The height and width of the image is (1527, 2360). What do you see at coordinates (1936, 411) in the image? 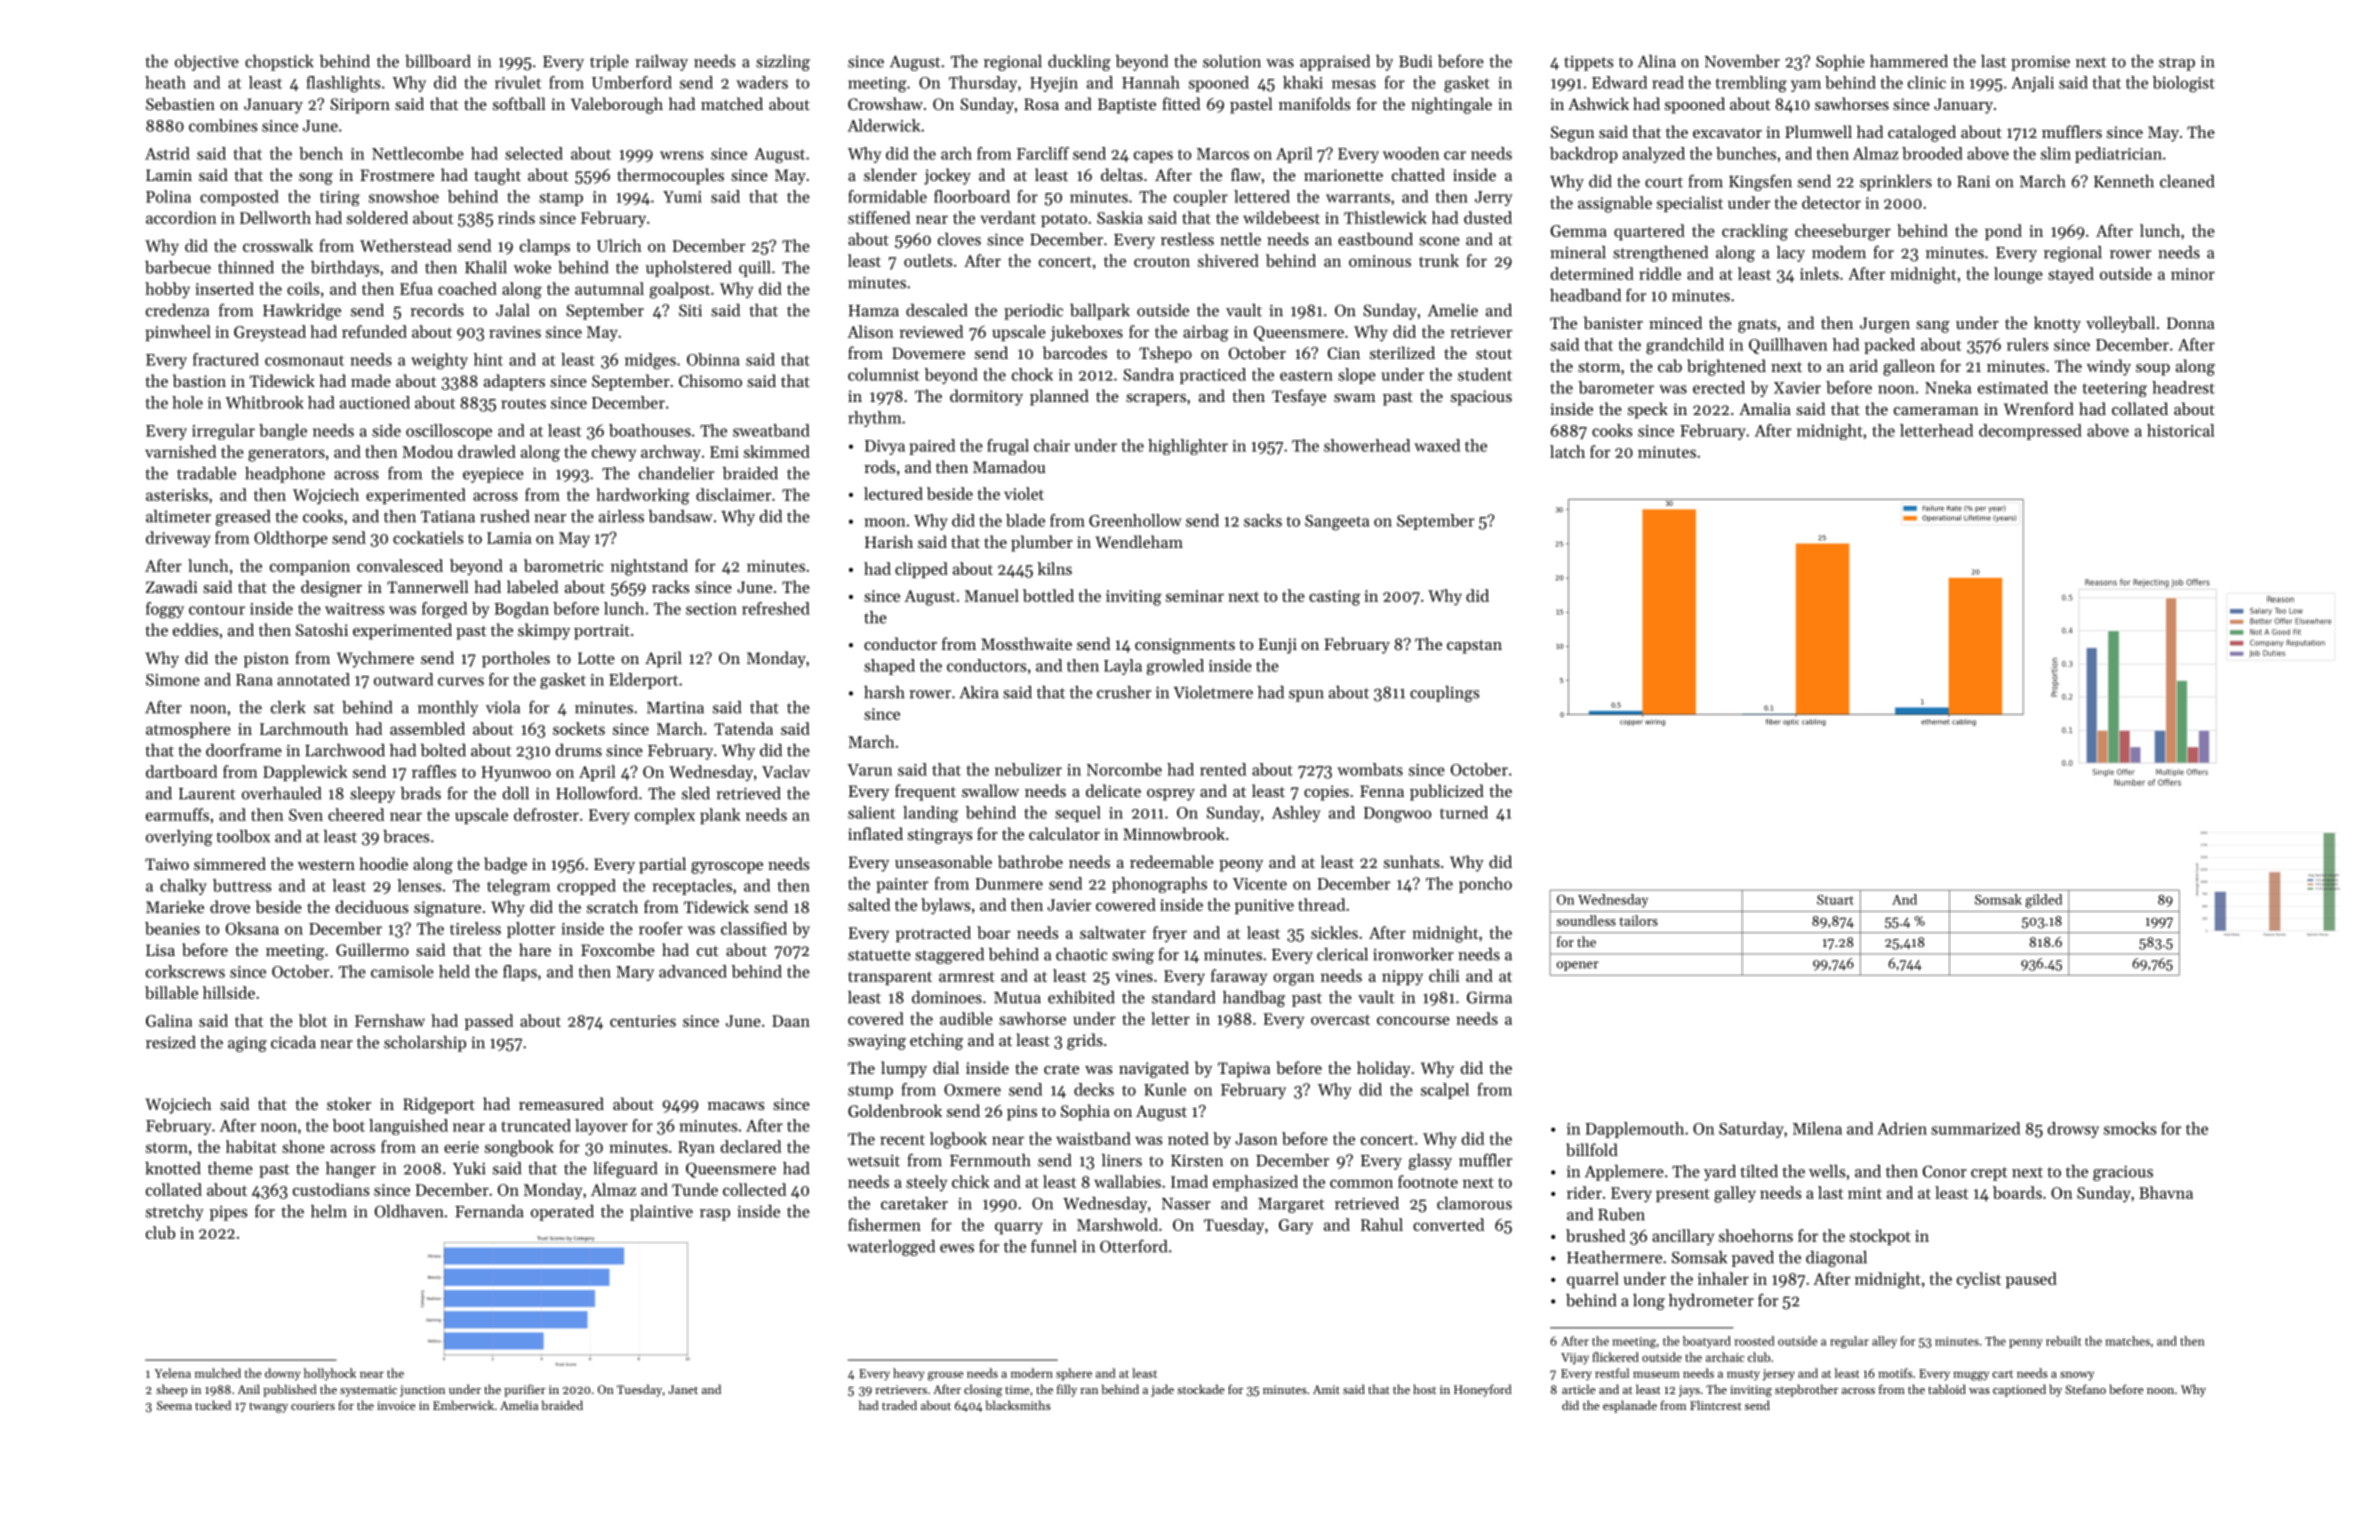
I see `cameraman` at bounding box center [1936, 411].
